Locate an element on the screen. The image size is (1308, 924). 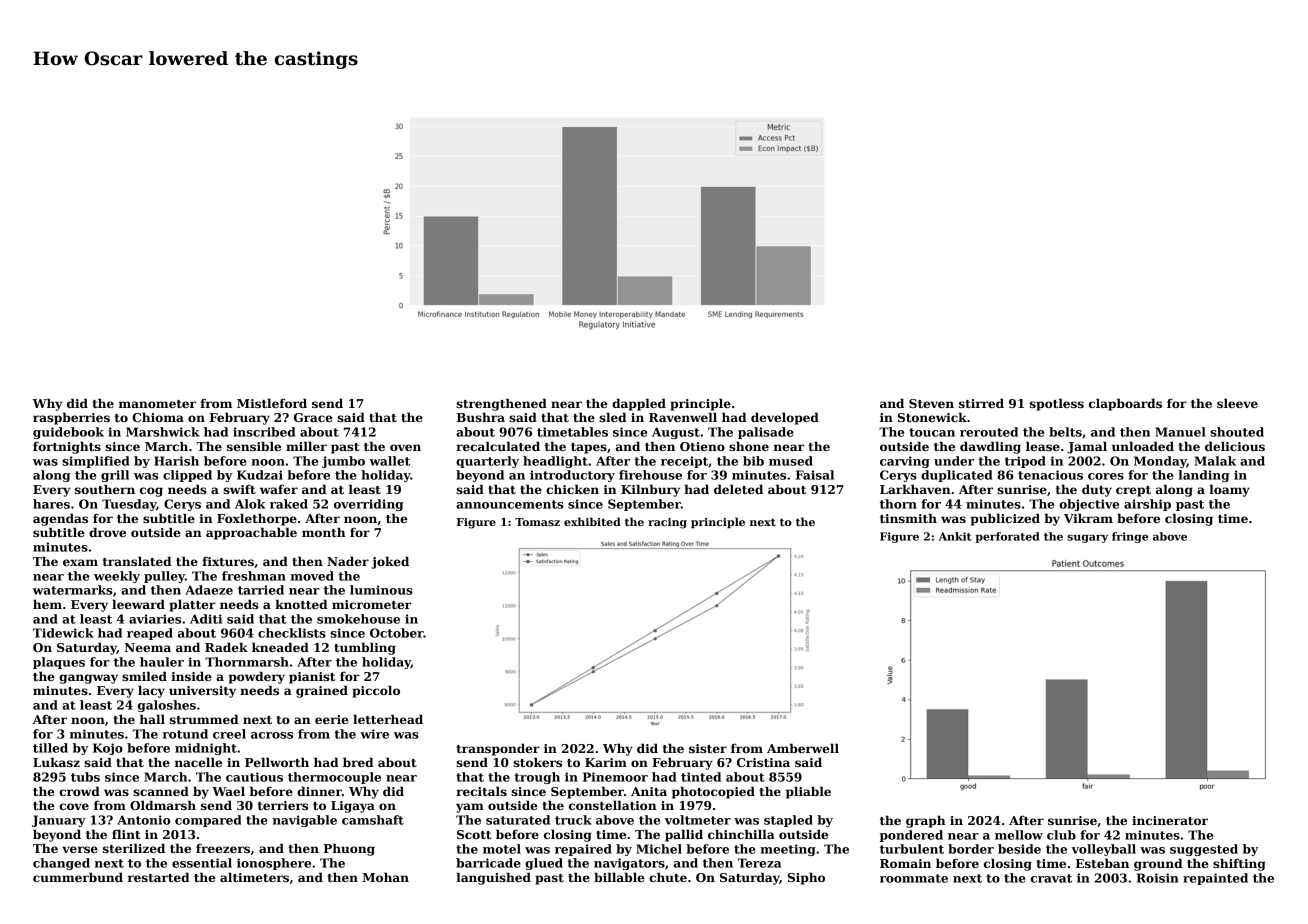
Mohan is located at coordinates (385, 877).
